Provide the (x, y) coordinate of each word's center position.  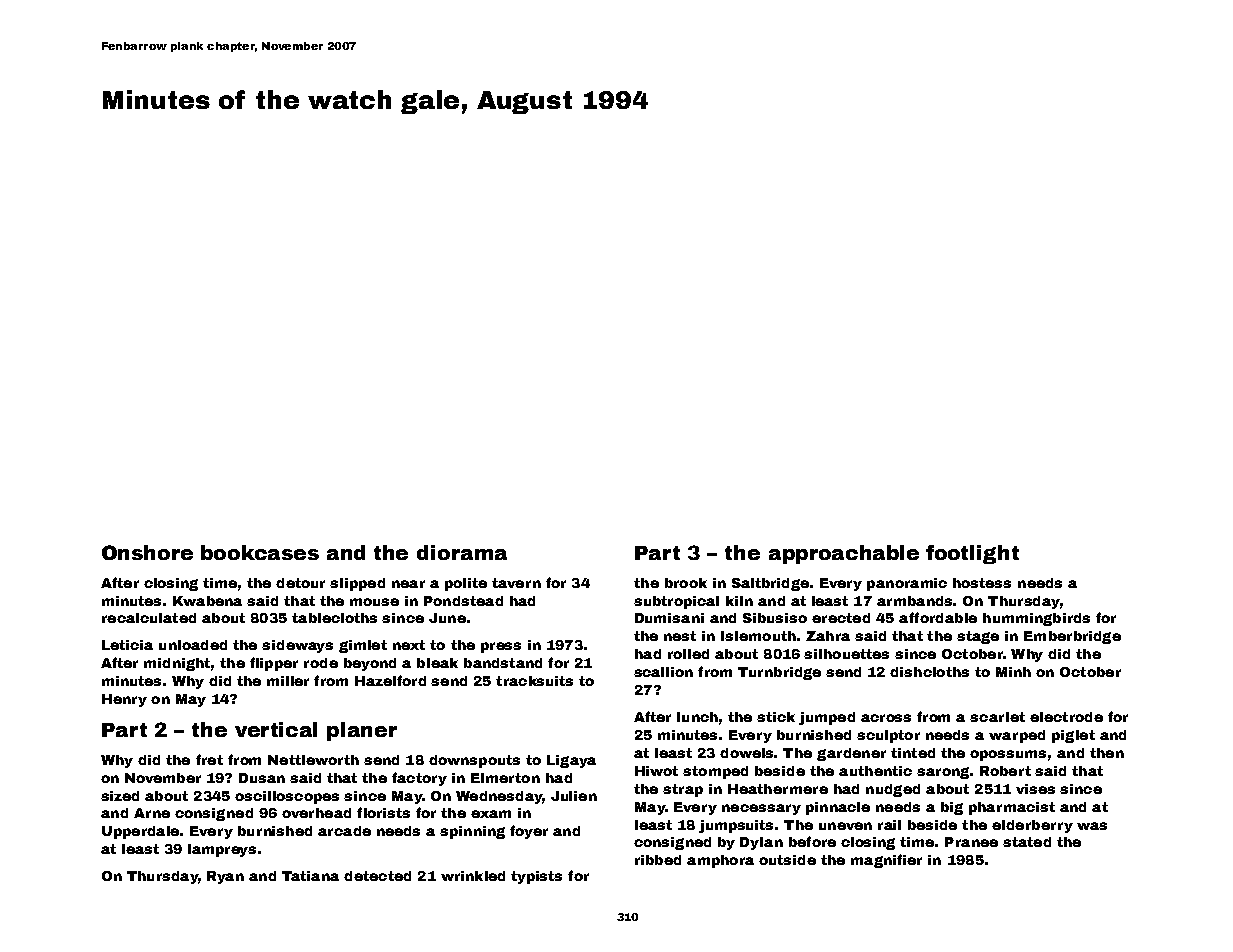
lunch (697, 717)
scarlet (997, 717)
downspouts (474, 761)
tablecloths (334, 618)
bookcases (260, 552)
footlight (972, 554)
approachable (844, 554)
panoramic (907, 584)
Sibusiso (775, 618)
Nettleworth (313, 760)
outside (787, 860)
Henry (124, 700)
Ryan (225, 877)
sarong (943, 773)
